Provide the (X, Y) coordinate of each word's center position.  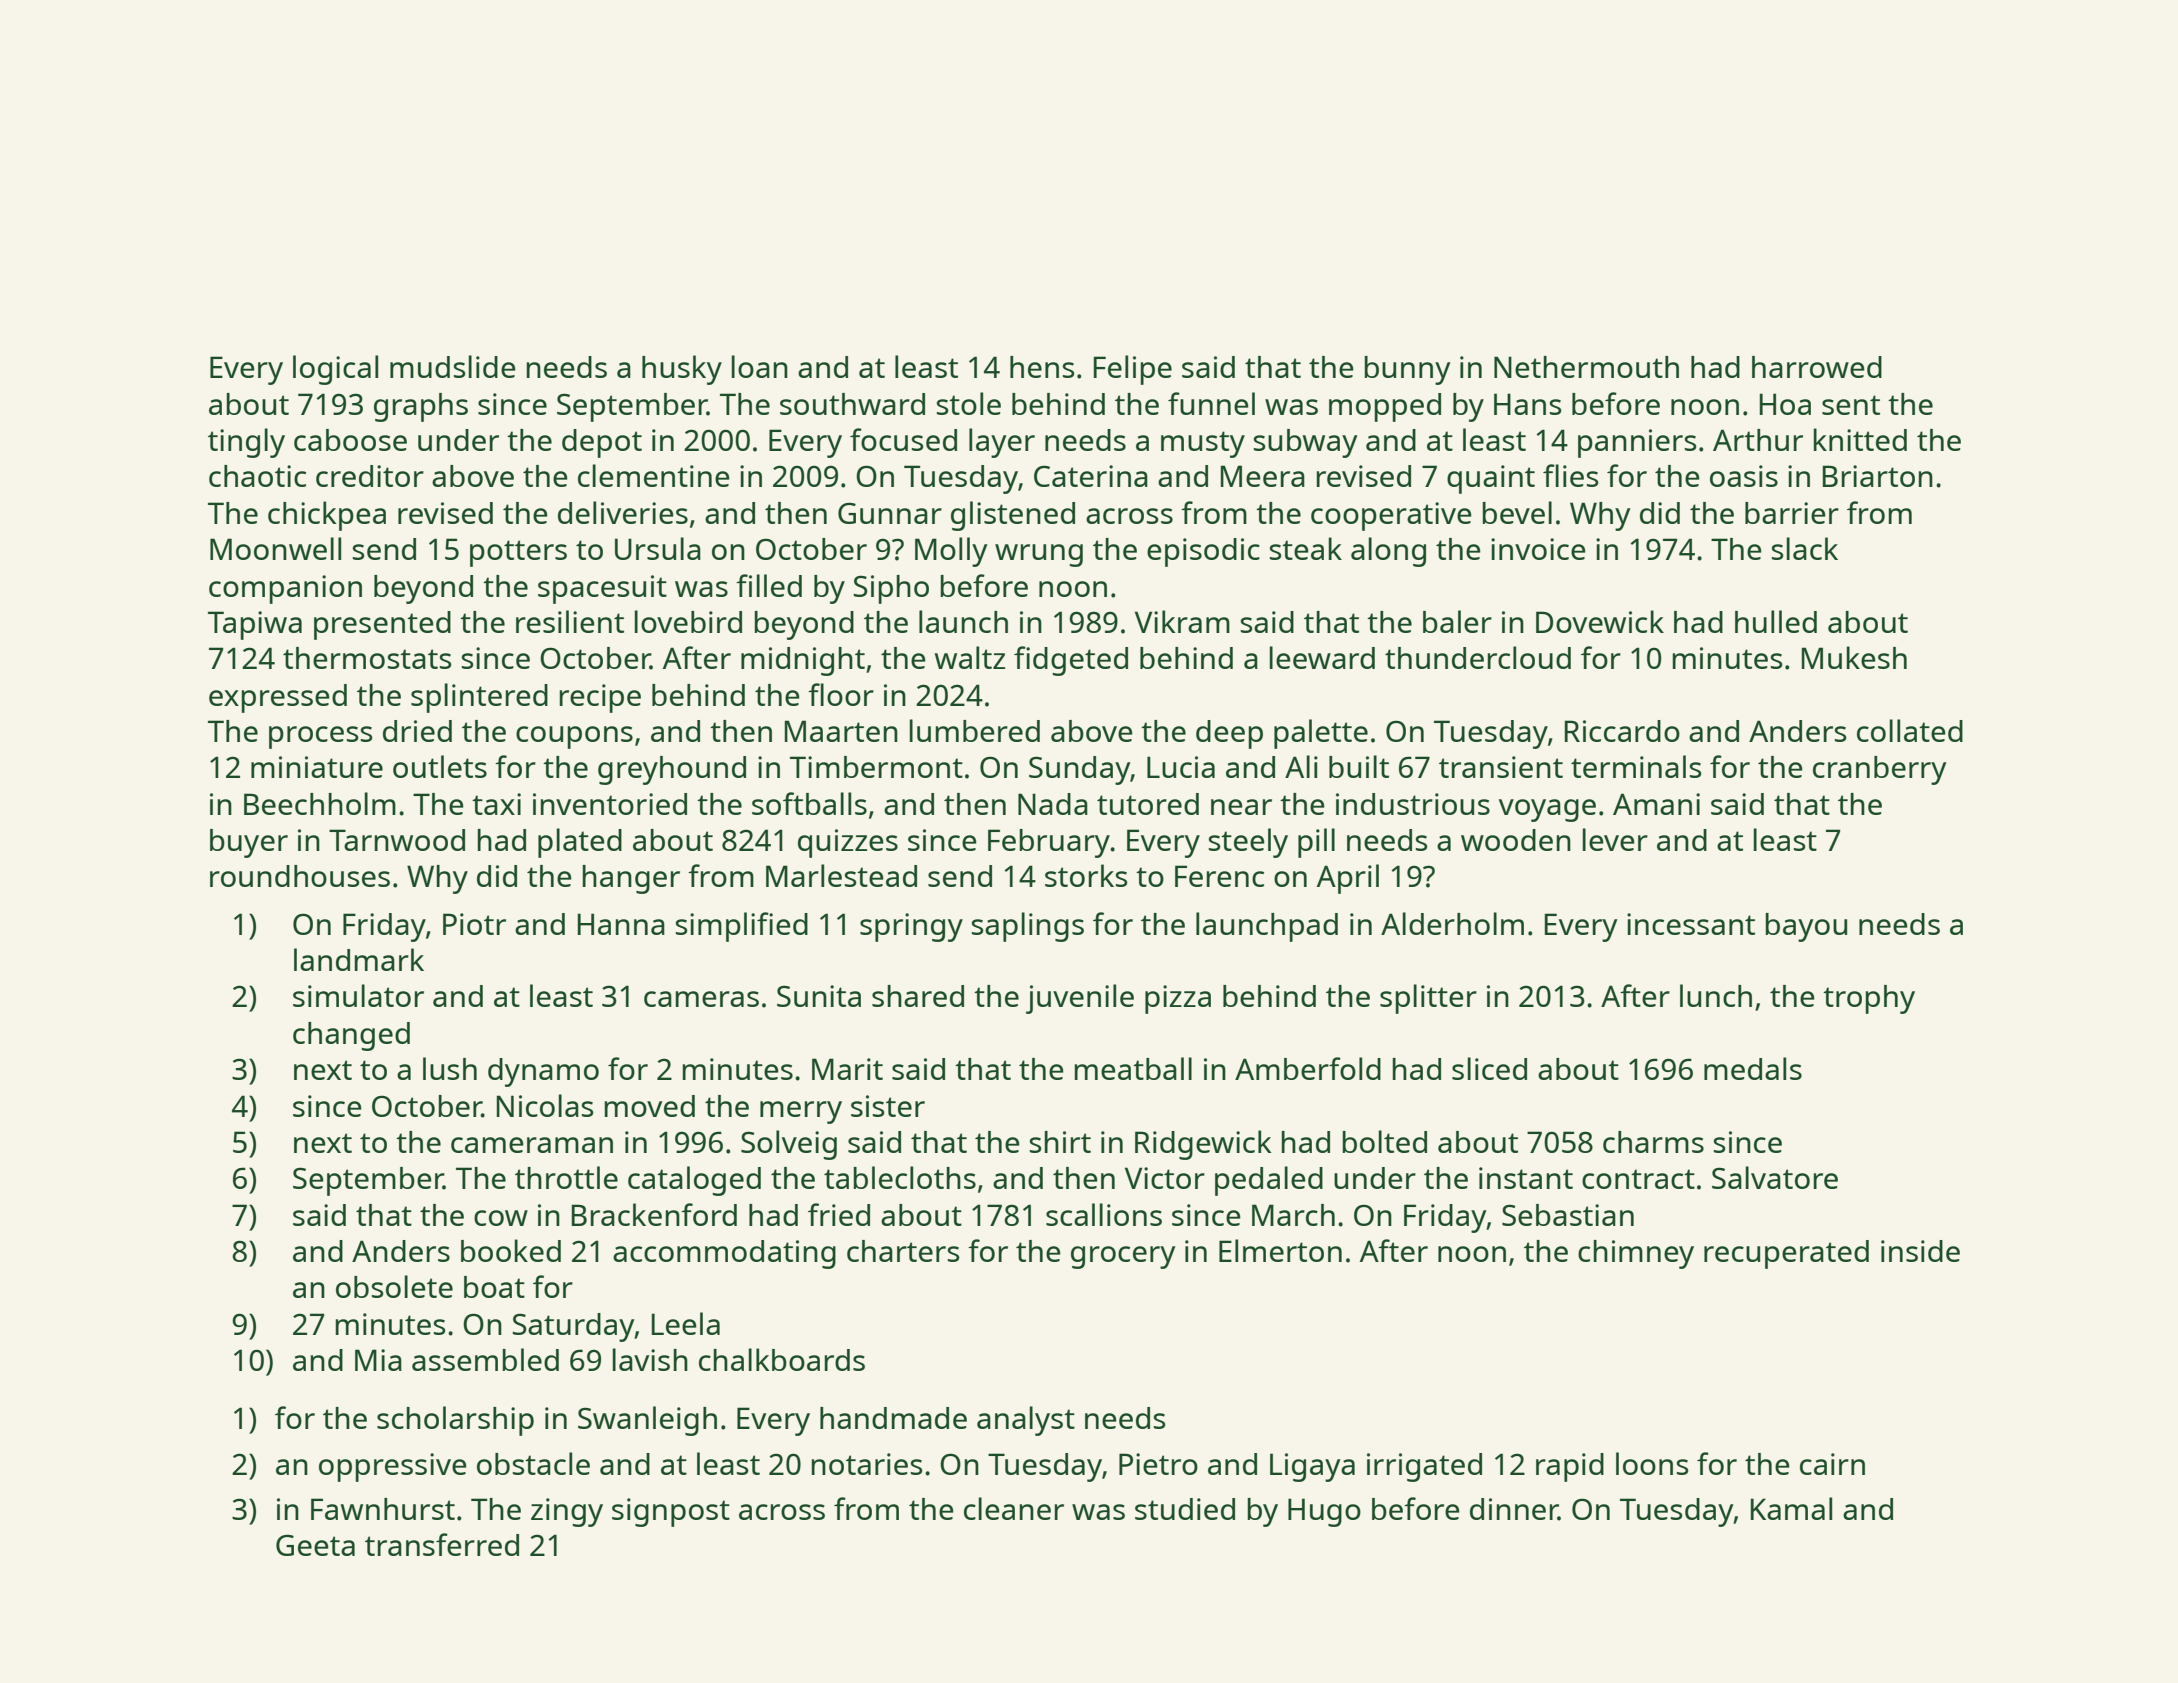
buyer (249, 843)
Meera (1263, 476)
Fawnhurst (383, 1509)
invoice (1538, 549)
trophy (1869, 999)
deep (1229, 734)
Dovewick (1600, 621)
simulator (358, 995)
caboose (350, 440)
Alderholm (1452, 923)
